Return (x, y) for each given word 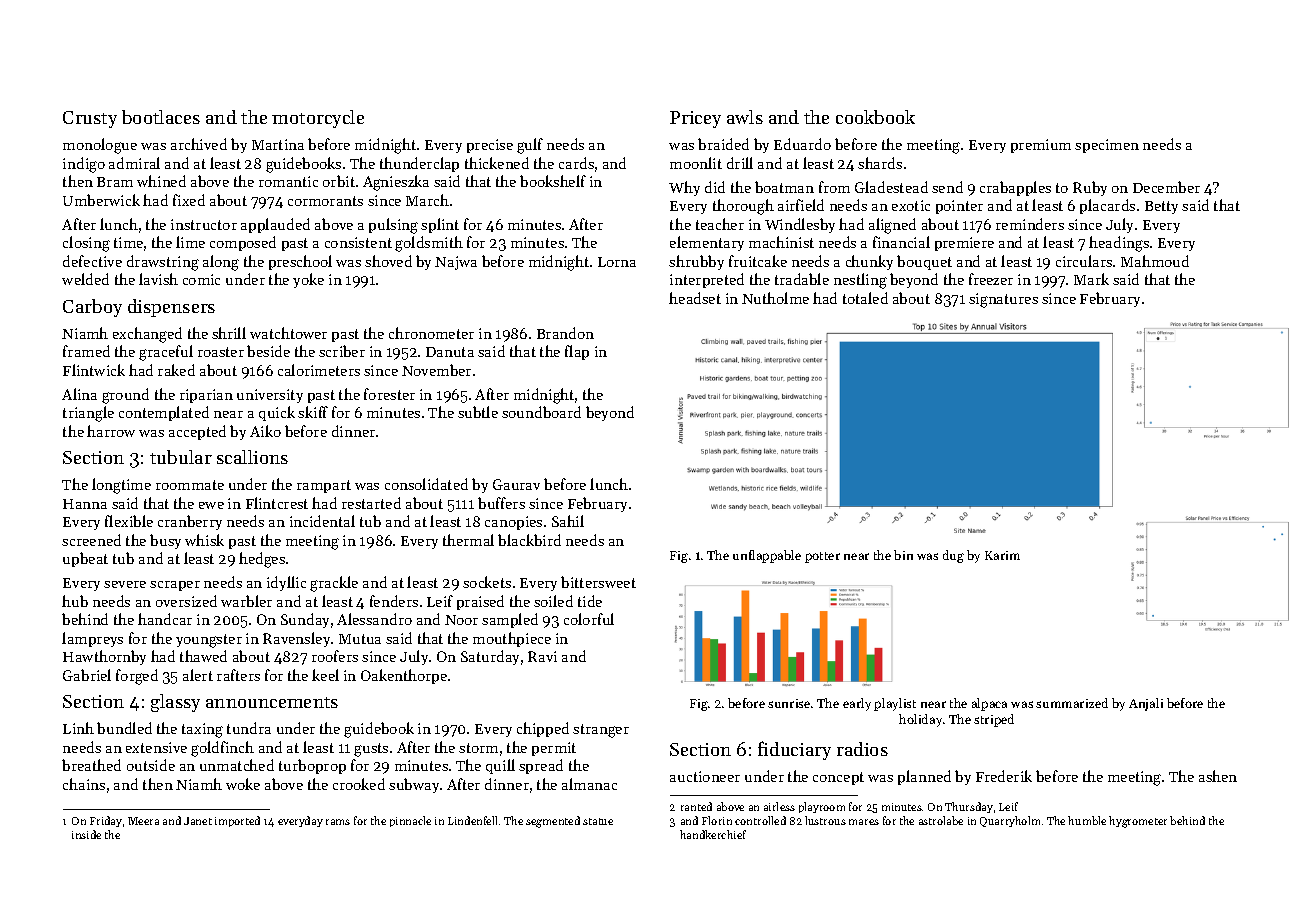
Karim (1002, 555)
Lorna (617, 262)
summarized (1072, 703)
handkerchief (713, 834)
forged (137, 677)
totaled (865, 298)
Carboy (92, 308)
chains (84, 784)
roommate (190, 485)
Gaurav (516, 484)
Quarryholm (1010, 821)
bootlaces (161, 117)
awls (745, 117)
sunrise (789, 703)
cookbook (875, 117)
